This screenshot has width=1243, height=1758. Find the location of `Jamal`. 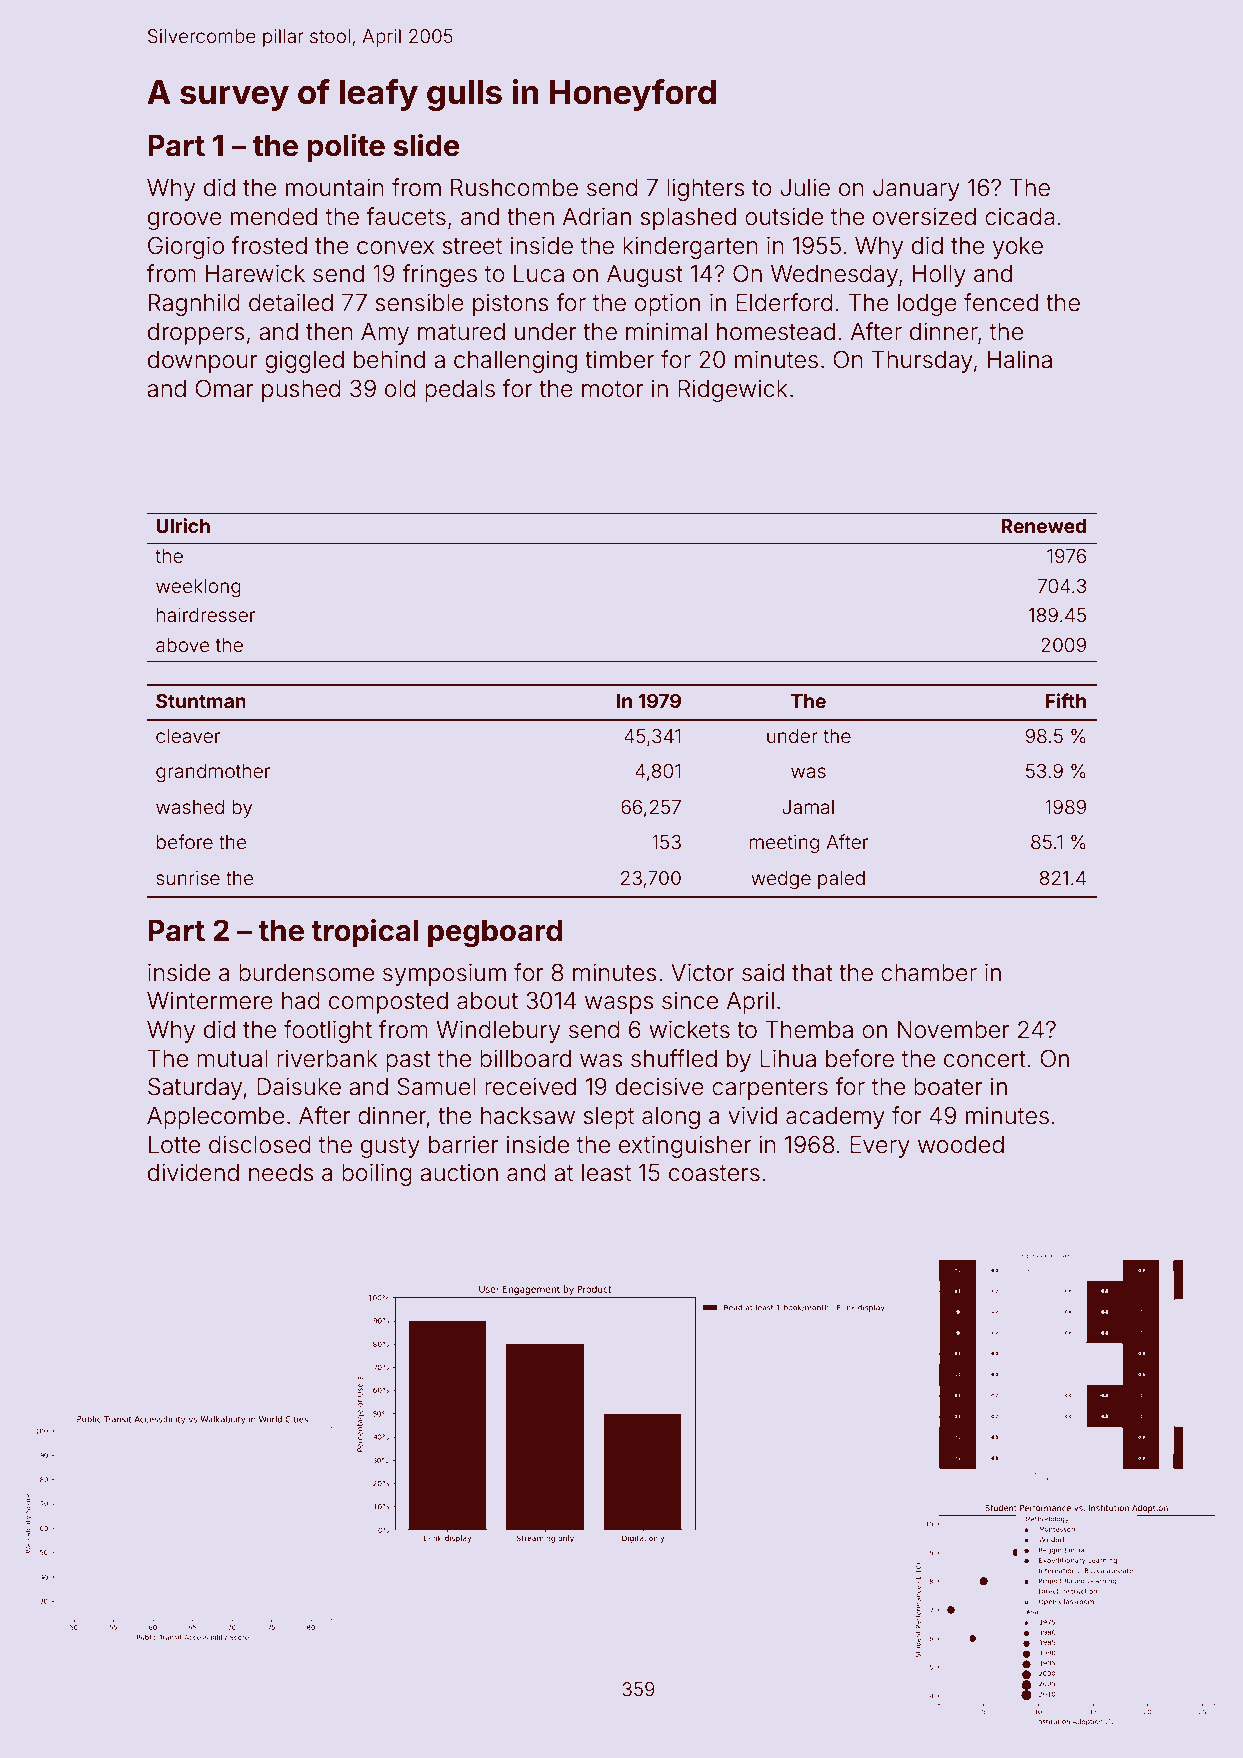

Jamal is located at coordinates (808, 807).
